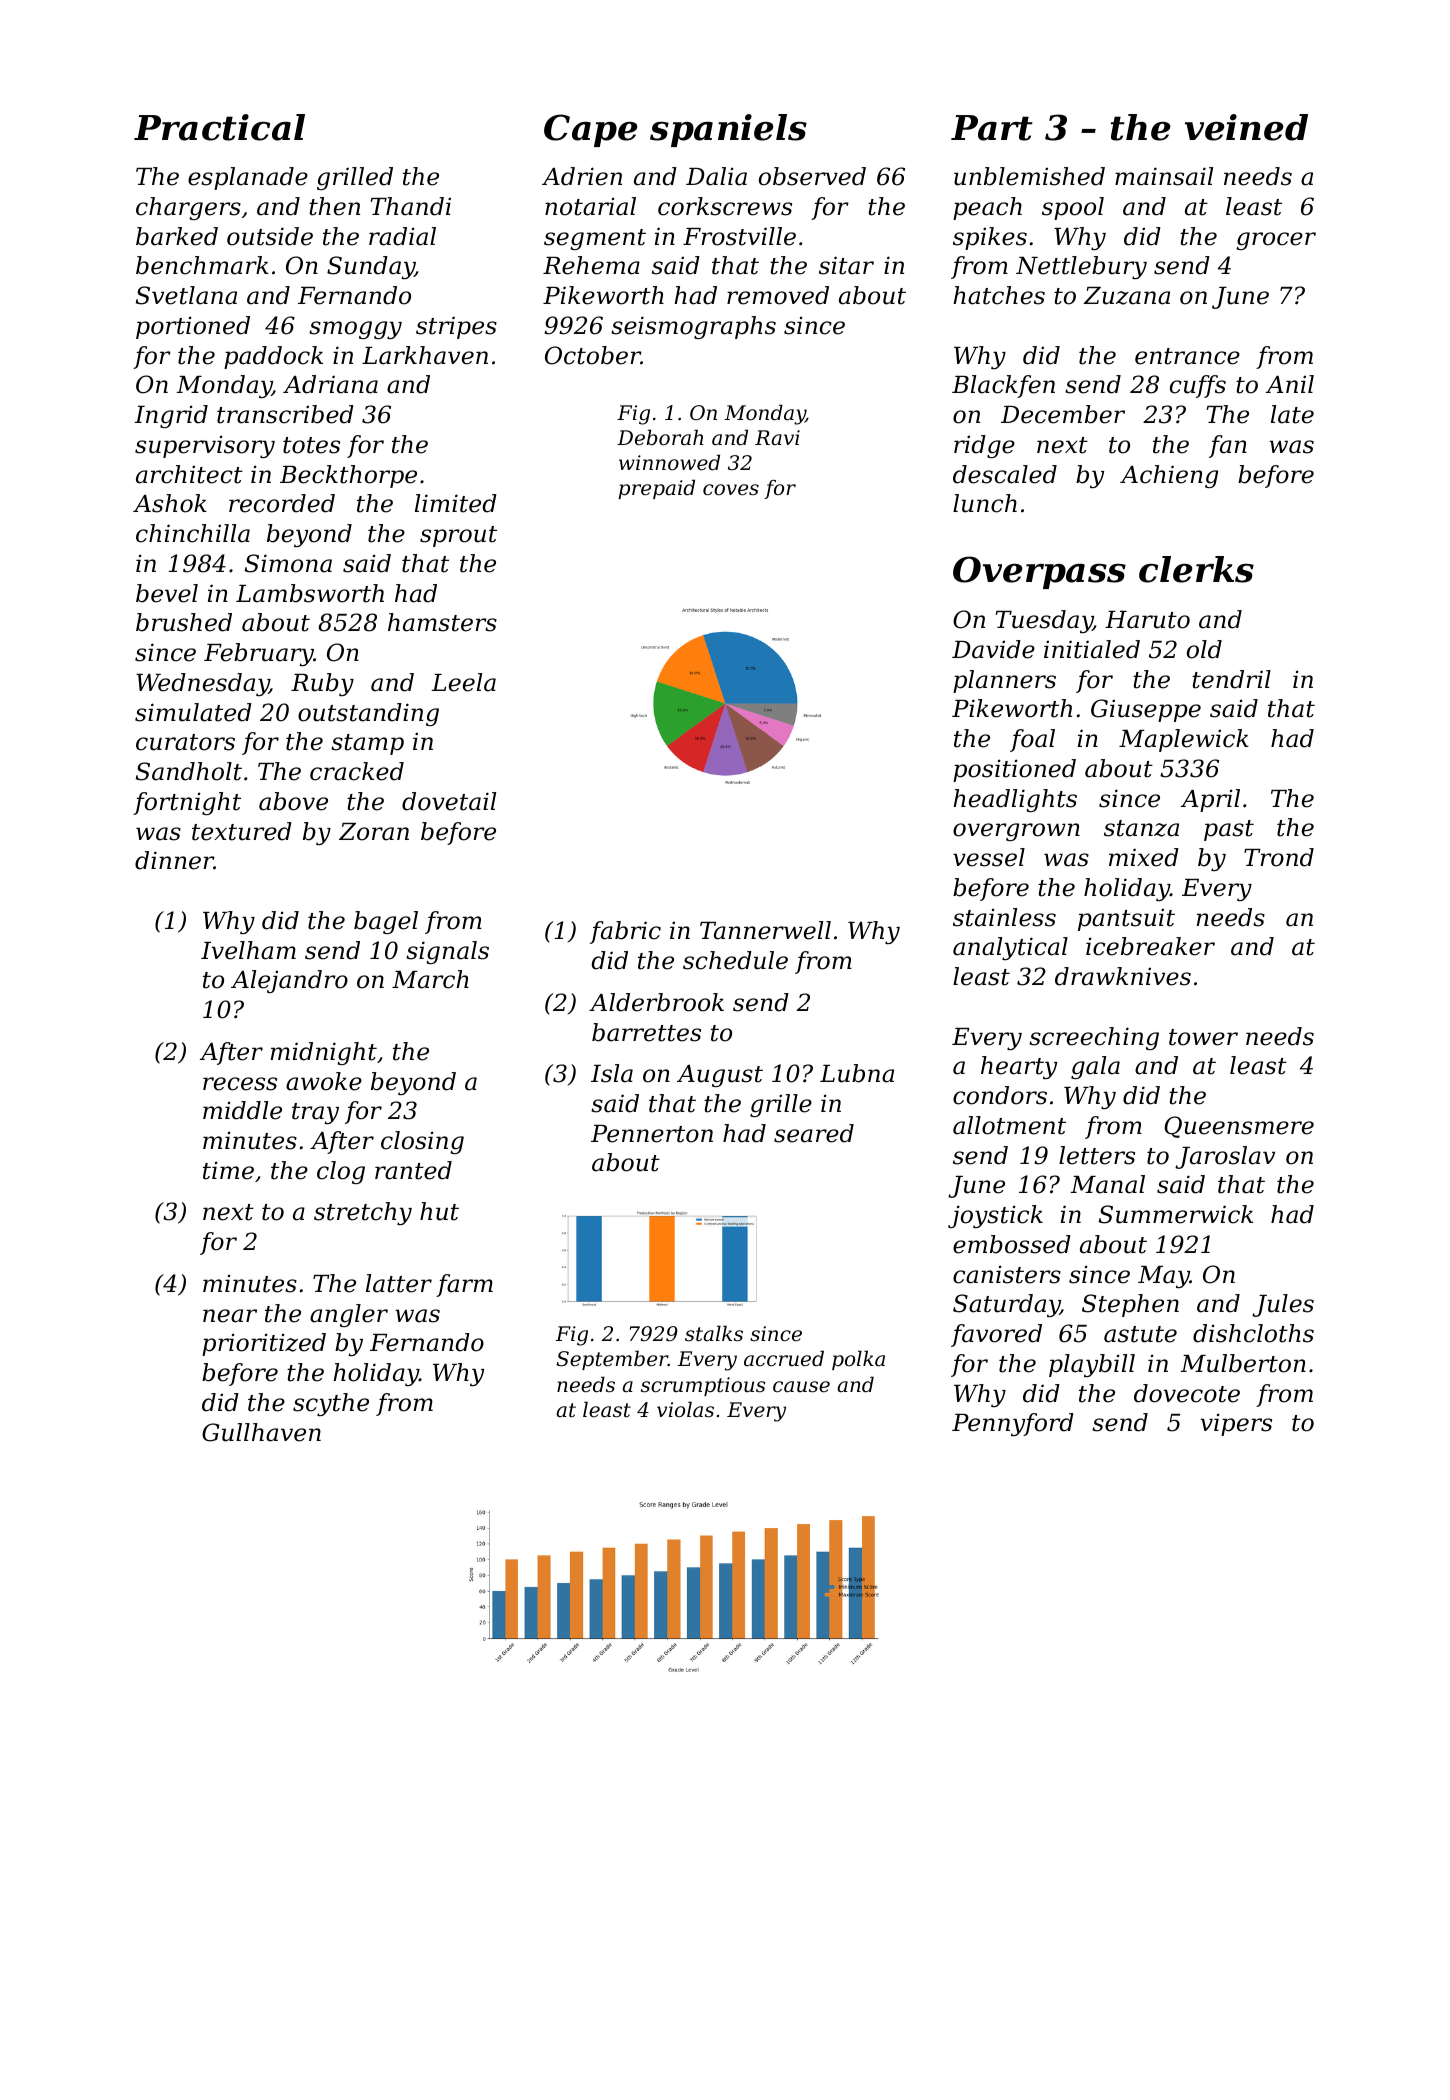 Image resolution: width=1450 pixels, height=2100 pixels. Describe the element at coordinates (261, 1432) in the image. I see `Gullhaven` at that location.
